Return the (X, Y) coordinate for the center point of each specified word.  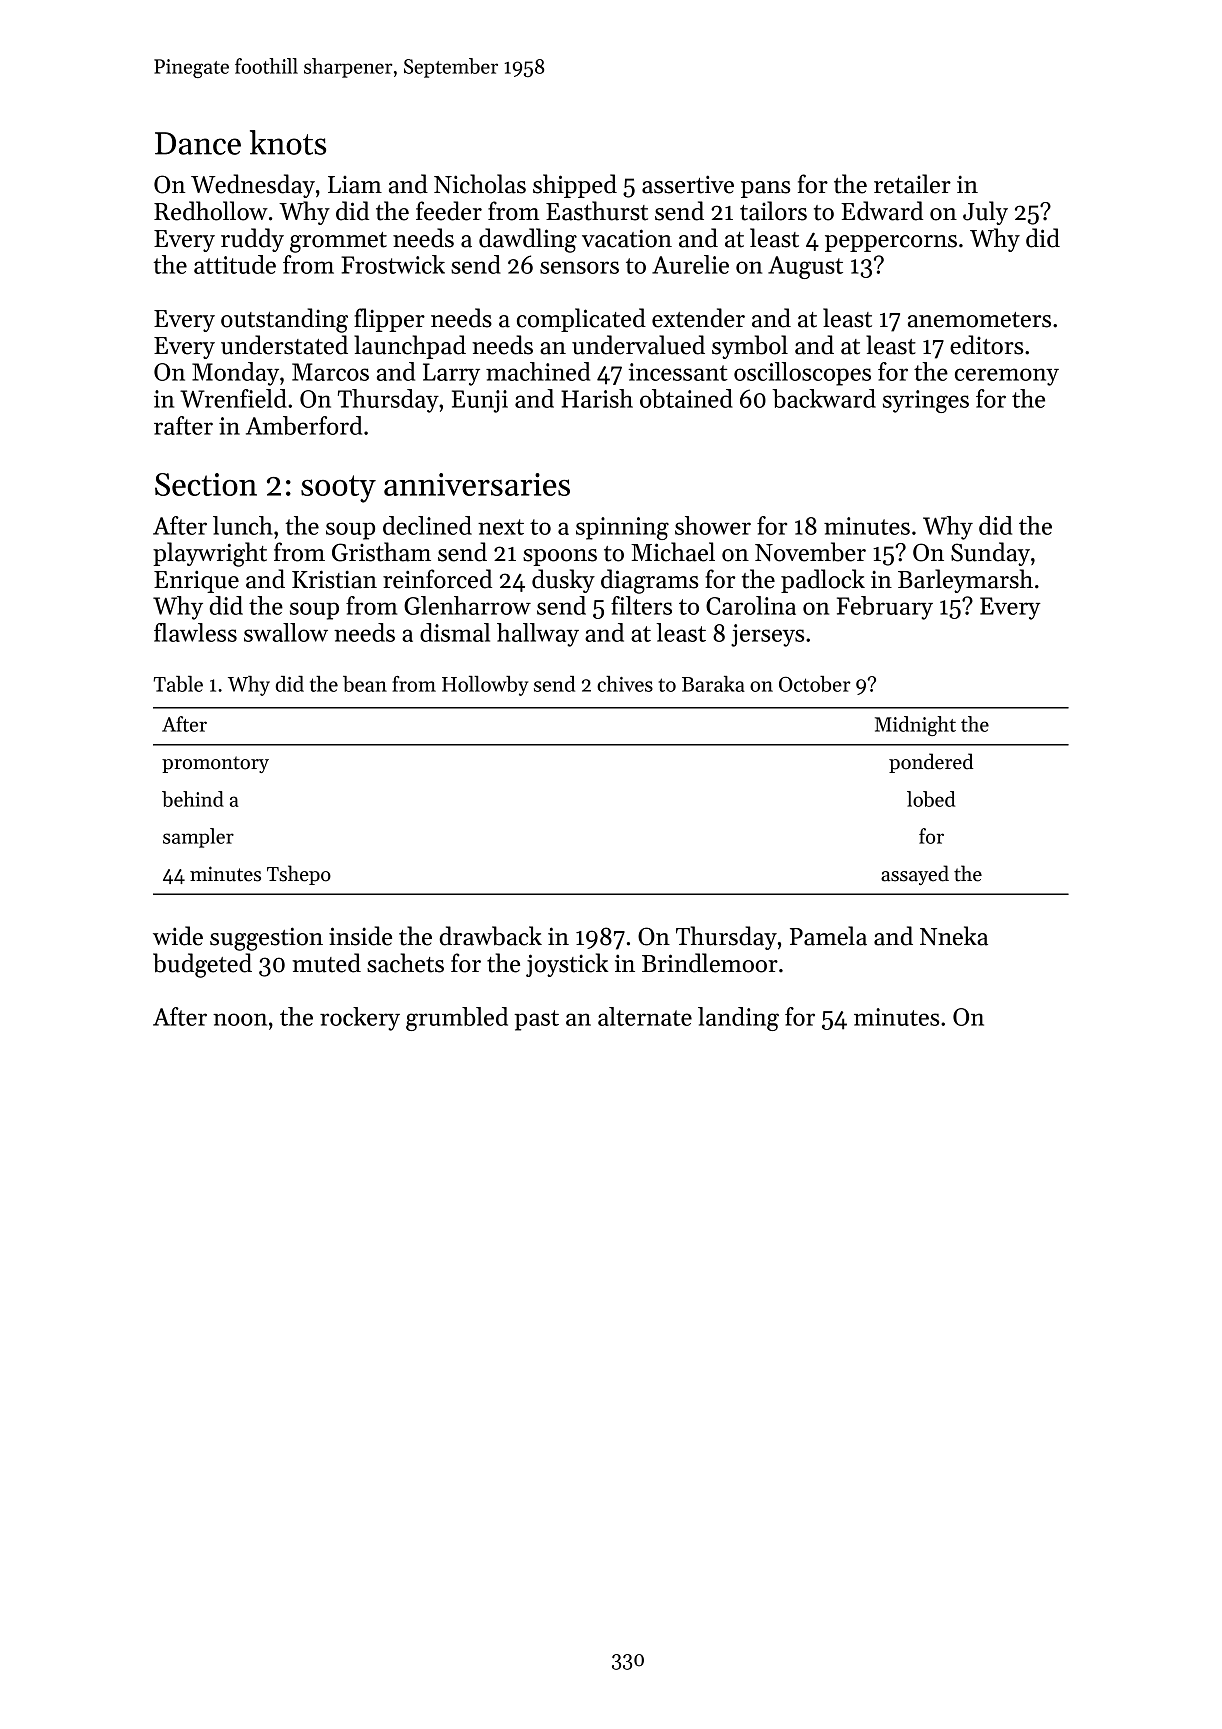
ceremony (1007, 377)
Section (206, 484)
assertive (688, 184)
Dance (198, 143)
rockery (360, 1019)
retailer (912, 184)
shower (713, 525)
